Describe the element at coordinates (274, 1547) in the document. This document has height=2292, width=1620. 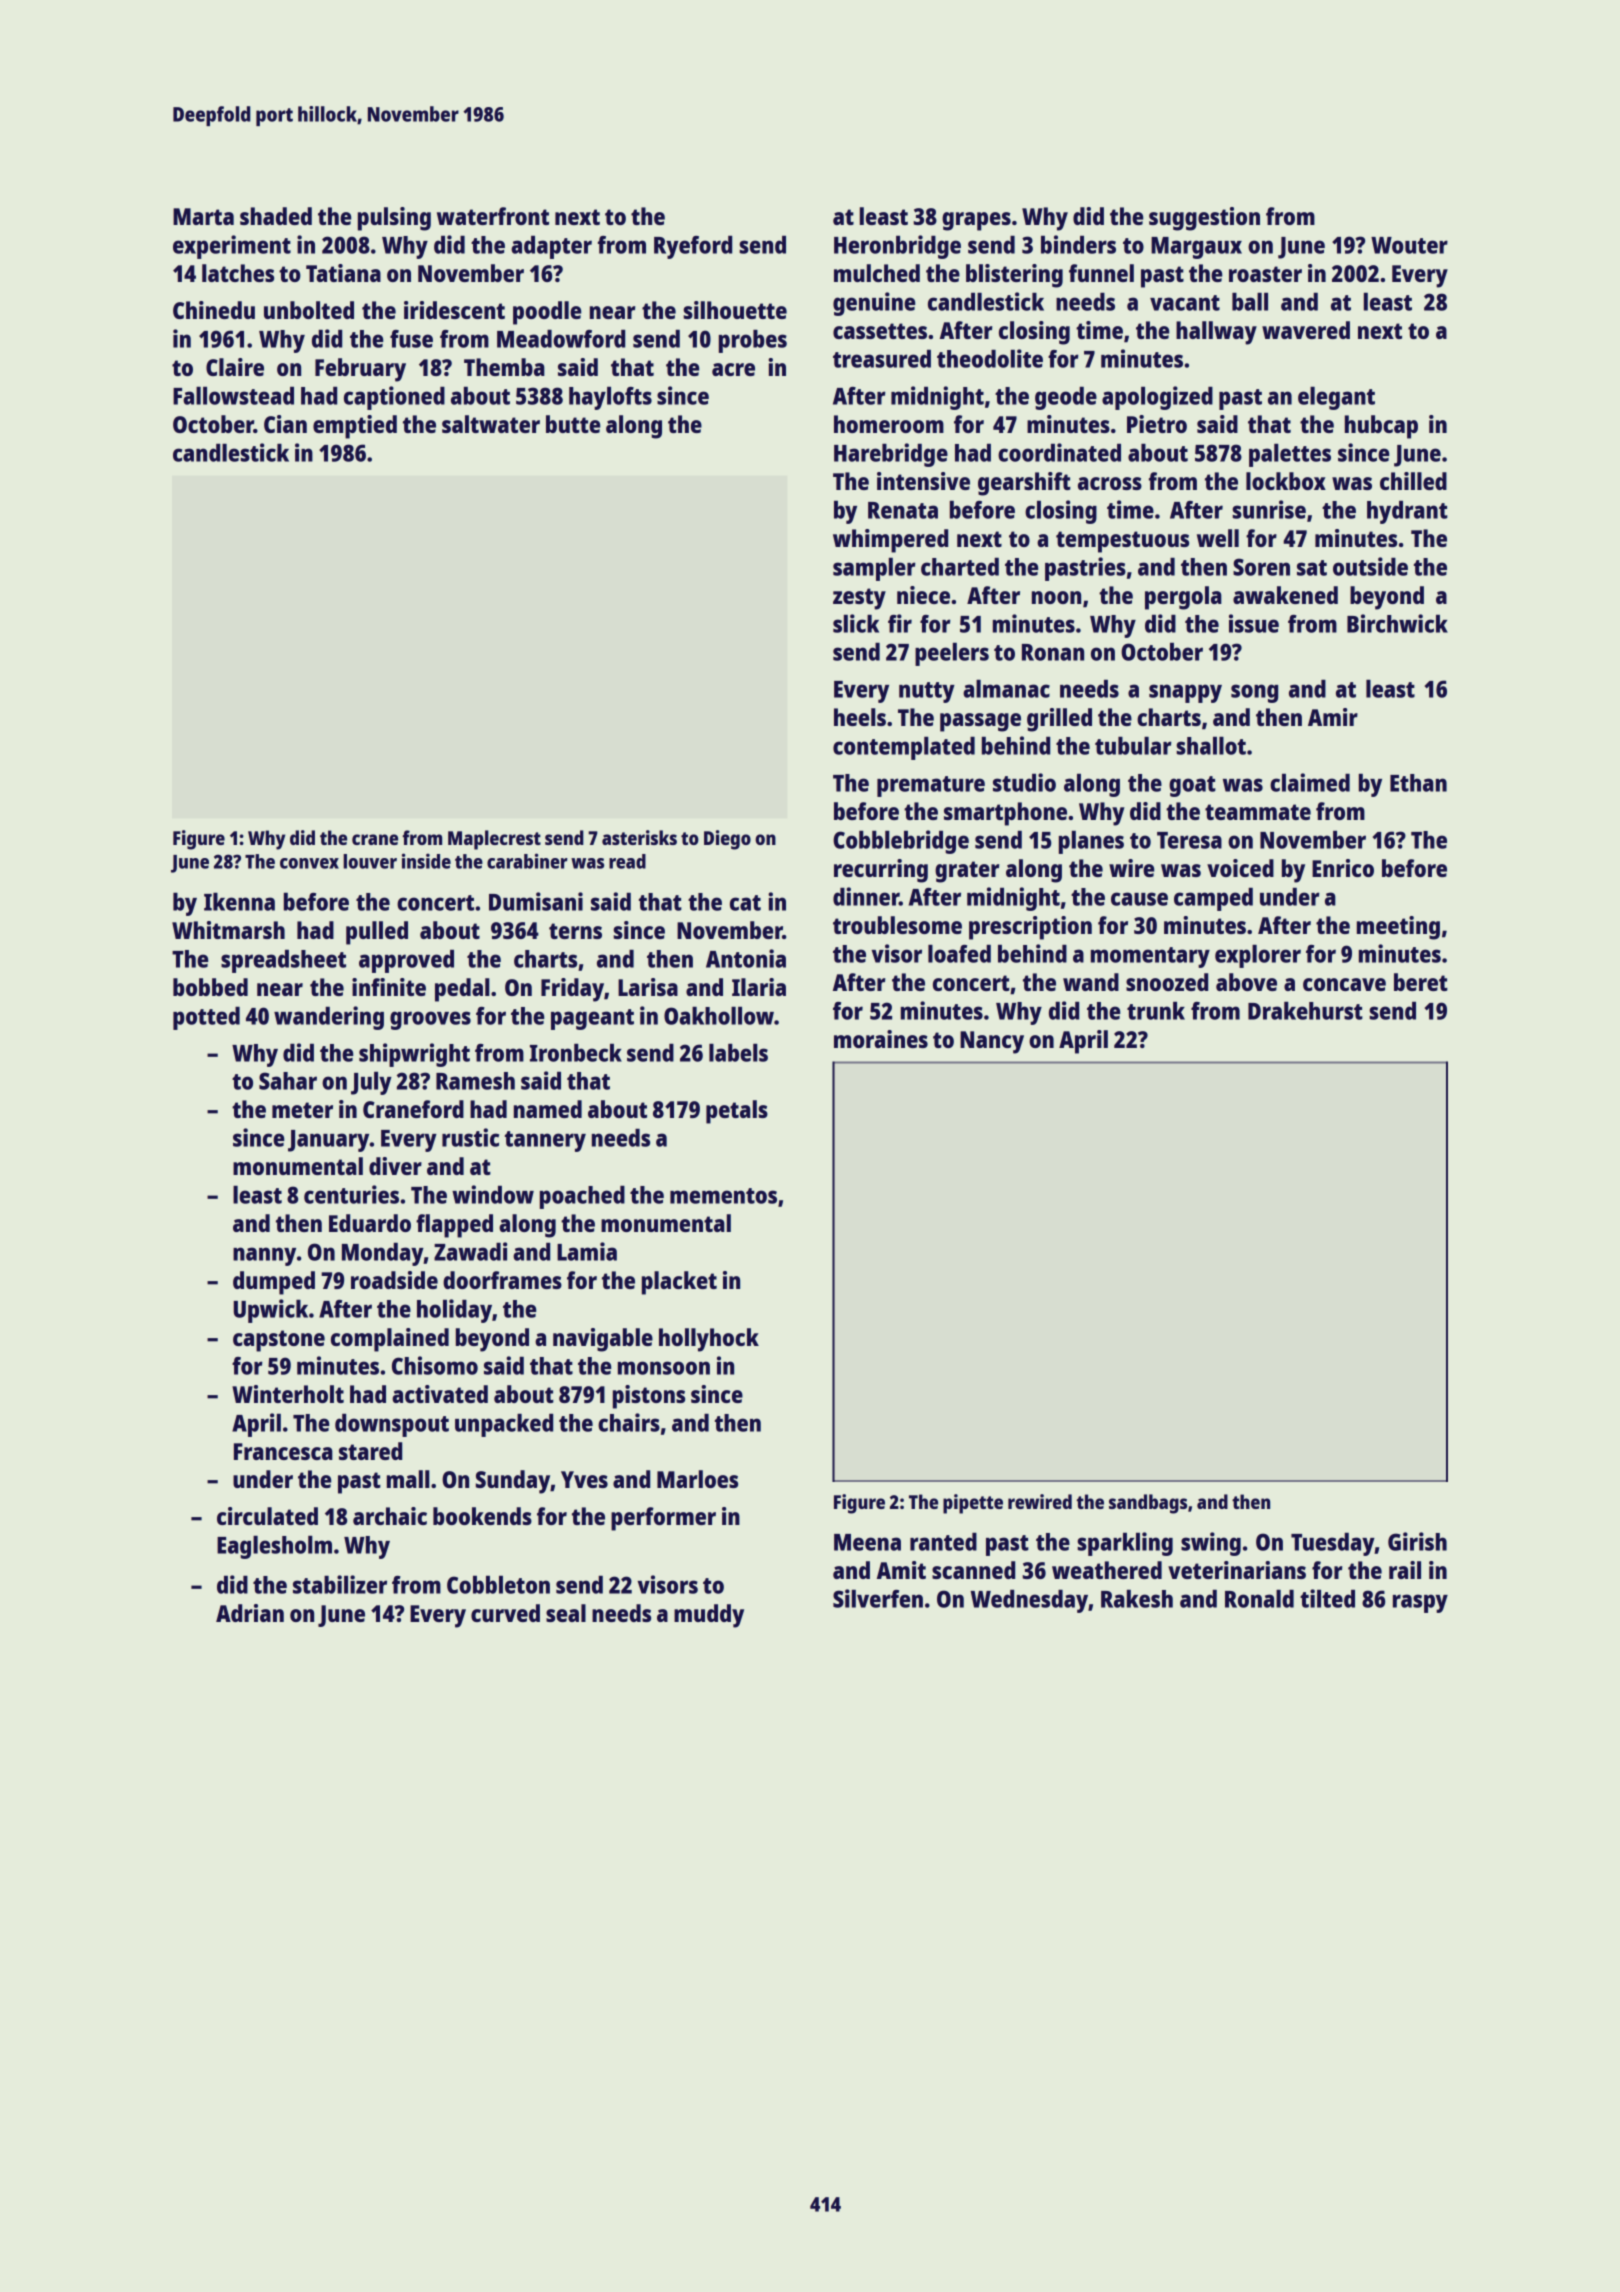
I see `Eaglesholm` at that location.
